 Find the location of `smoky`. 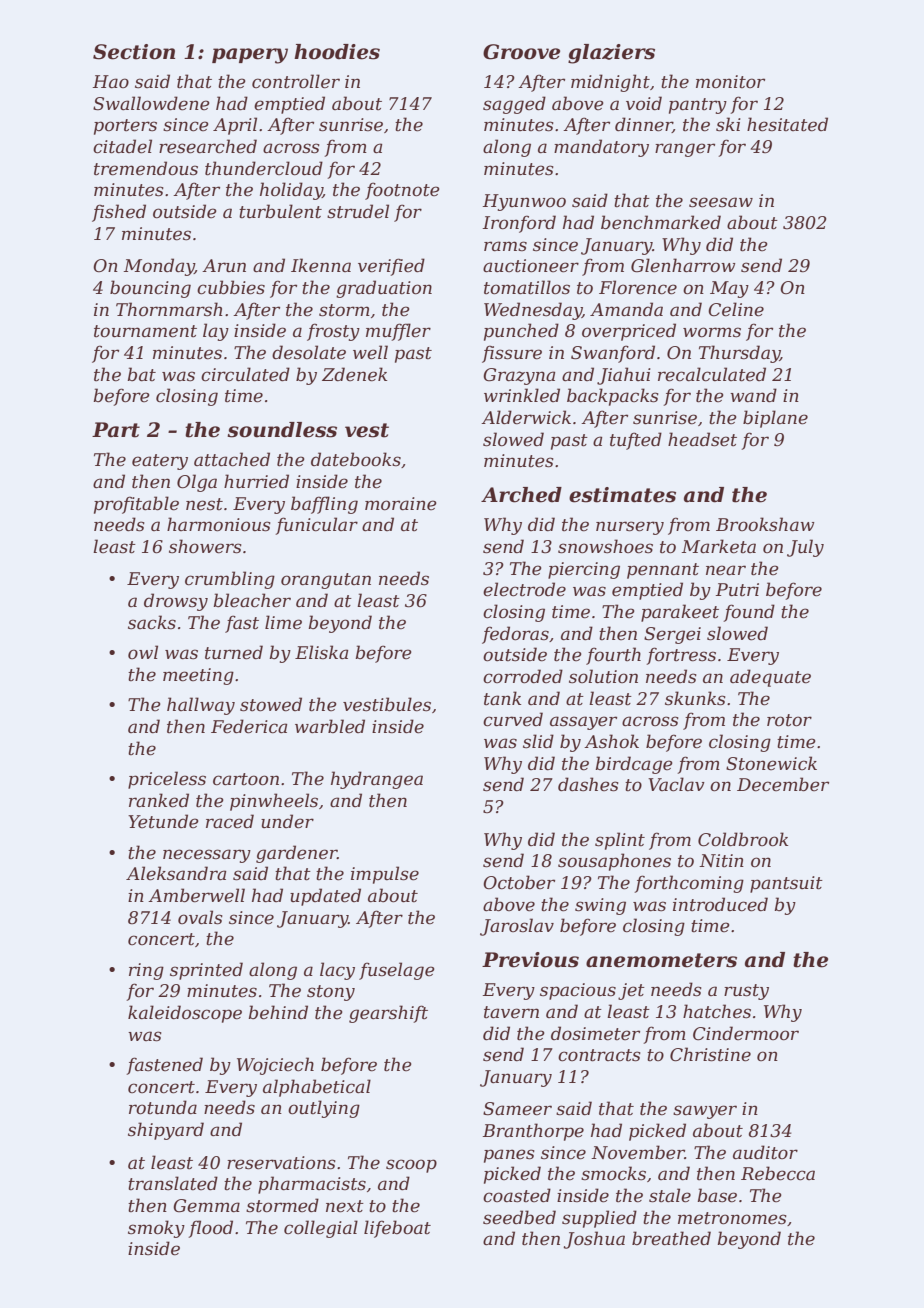

smoky is located at coordinates (156, 1229).
